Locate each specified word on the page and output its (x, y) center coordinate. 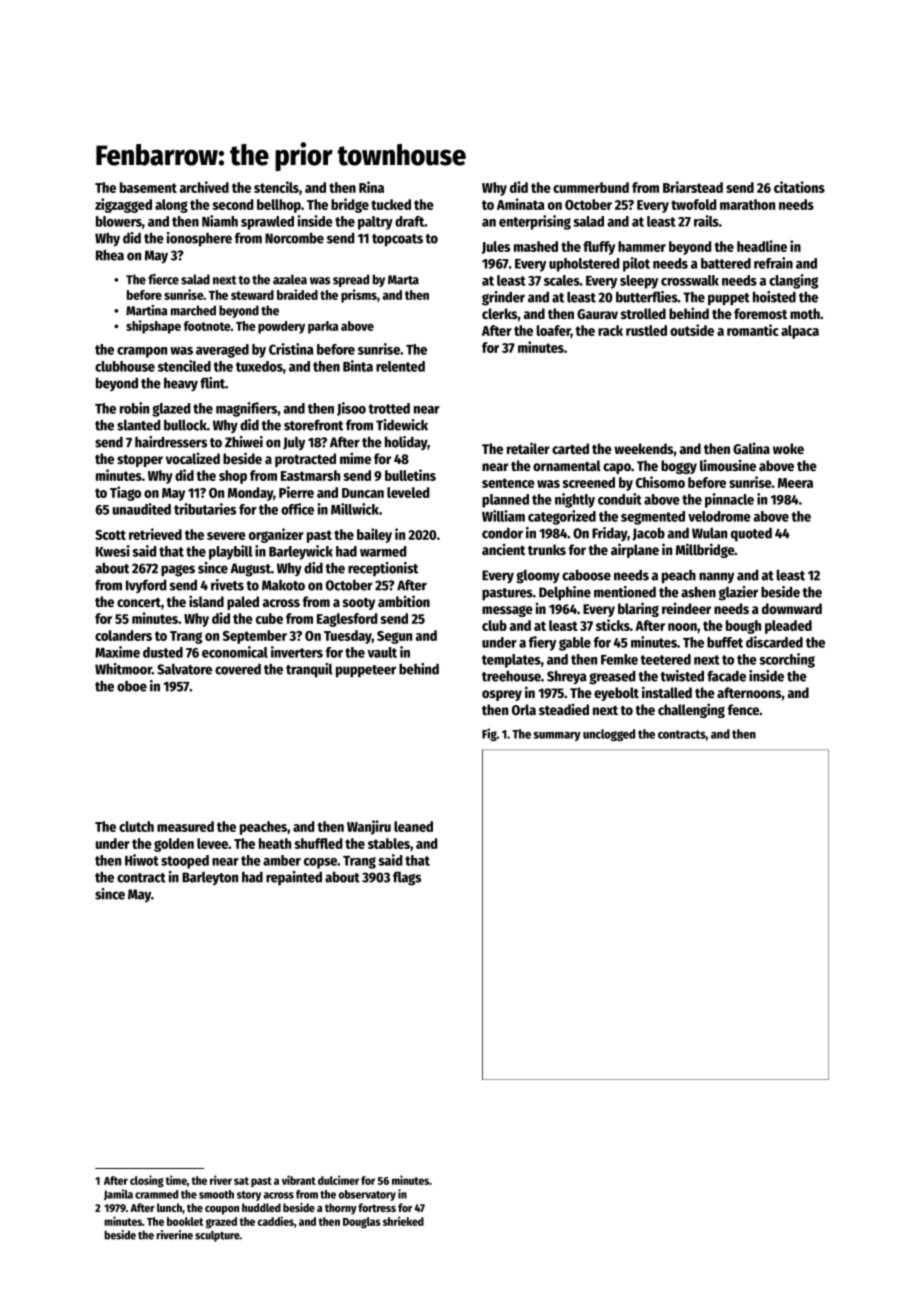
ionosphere (199, 239)
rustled (646, 330)
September (254, 637)
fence (743, 709)
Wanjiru (369, 827)
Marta (403, 280)
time (176, 1180)
